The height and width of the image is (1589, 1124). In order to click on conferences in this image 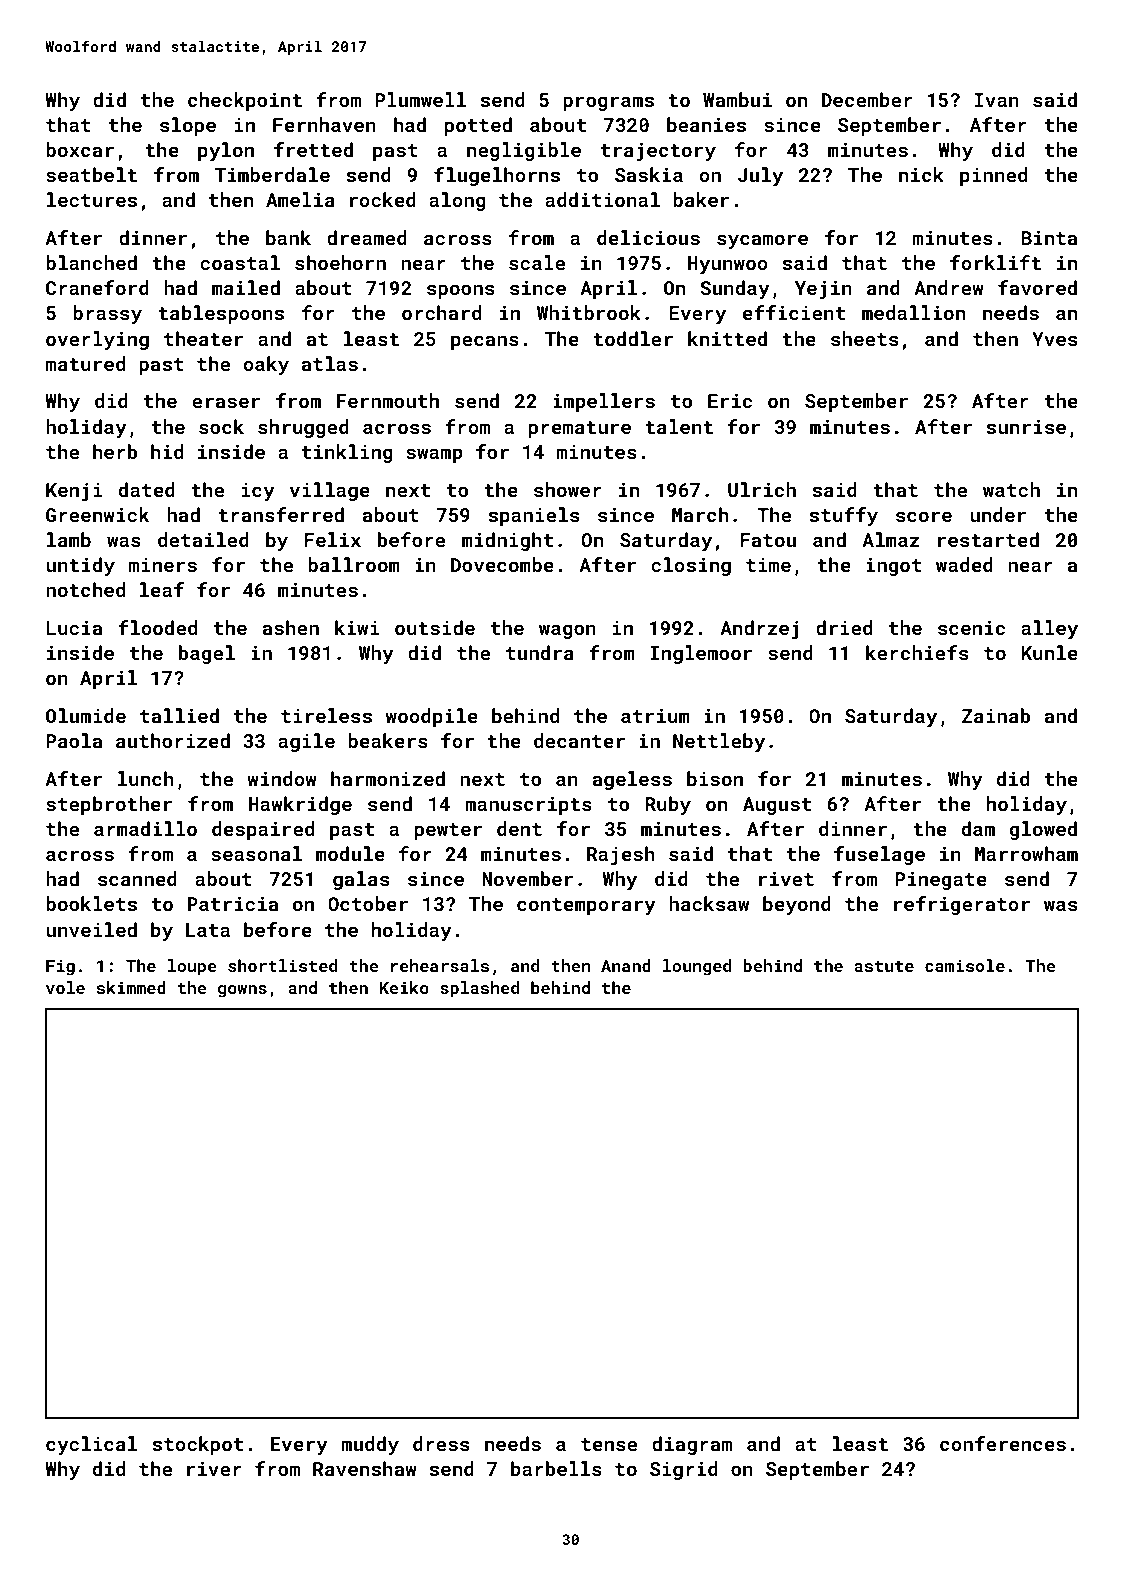, I will do `click(1003, 1443)`.
